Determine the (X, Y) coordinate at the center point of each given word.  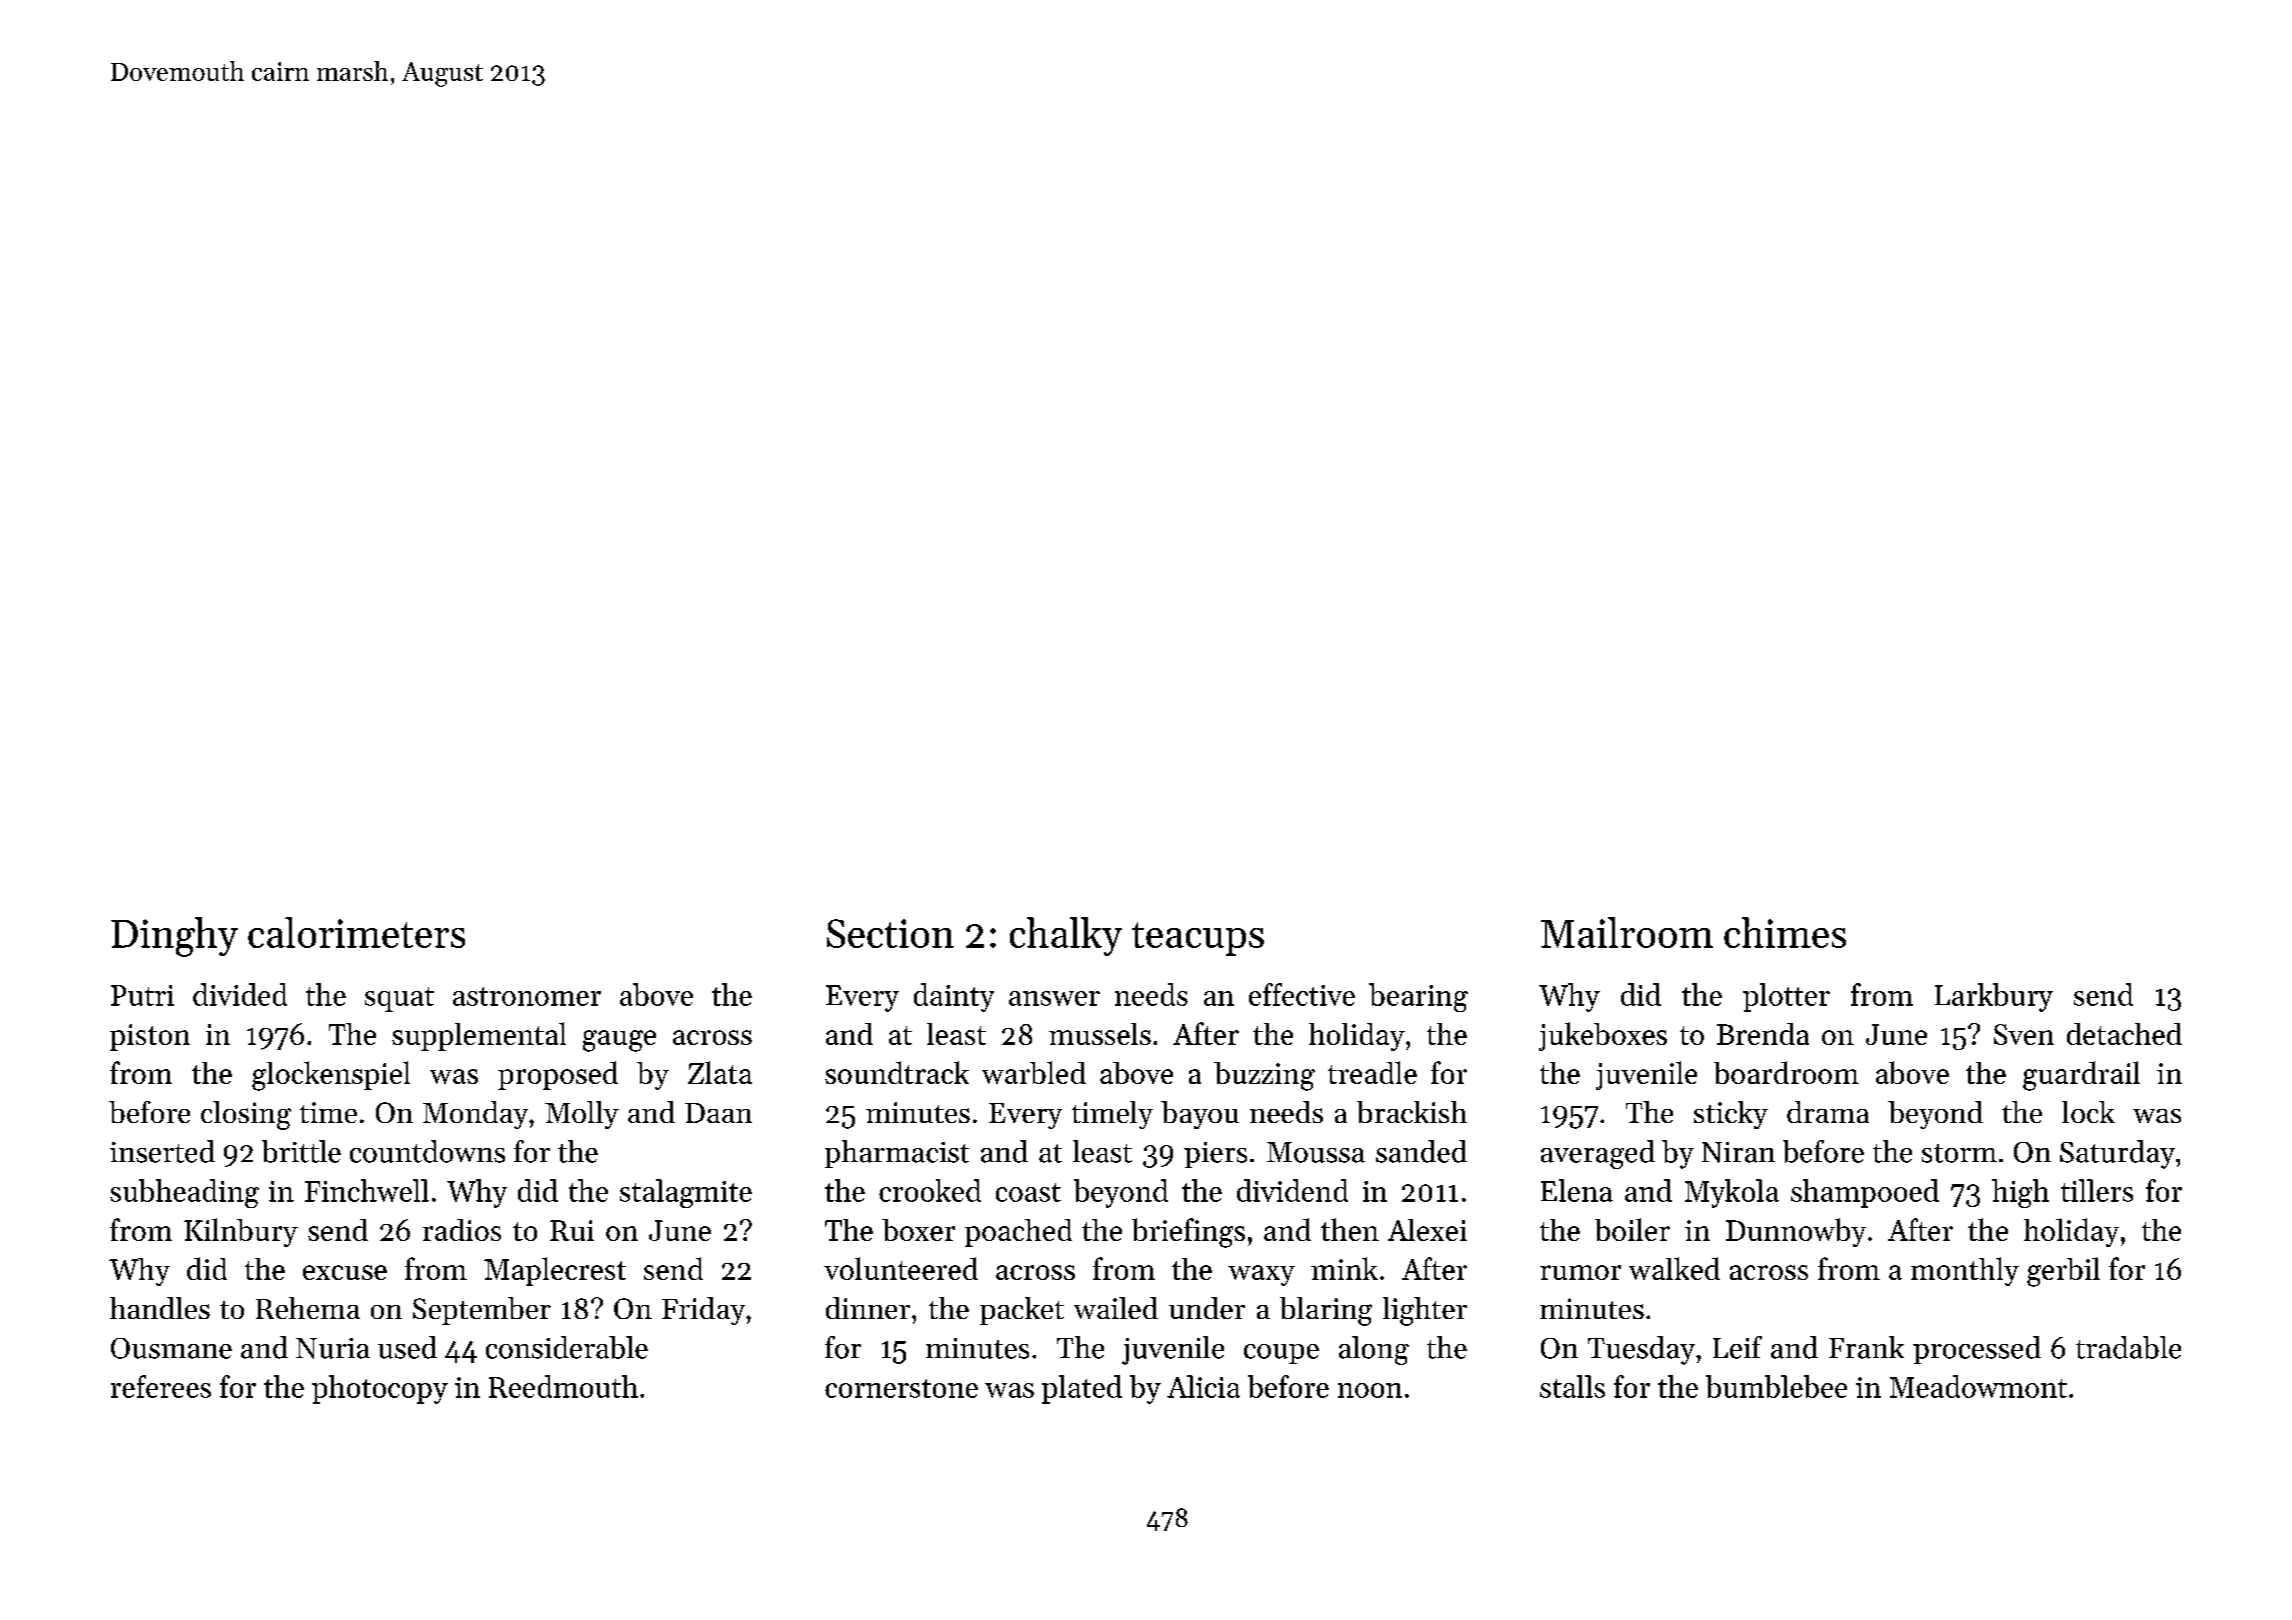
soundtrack (897, 1072)
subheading (184, 1193)
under (1207, 1308)
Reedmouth (563, 1386)
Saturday (2117, 1154)
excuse (345, 1272)
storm (1959, 1153)
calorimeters (356, 932)
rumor (1580, 1272)
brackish (1412, 1112)
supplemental (479, 1036)
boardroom (1786, 1072)
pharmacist (897, 1154)
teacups (1198, 939)
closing (246, 1115)
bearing (1418, 997)
